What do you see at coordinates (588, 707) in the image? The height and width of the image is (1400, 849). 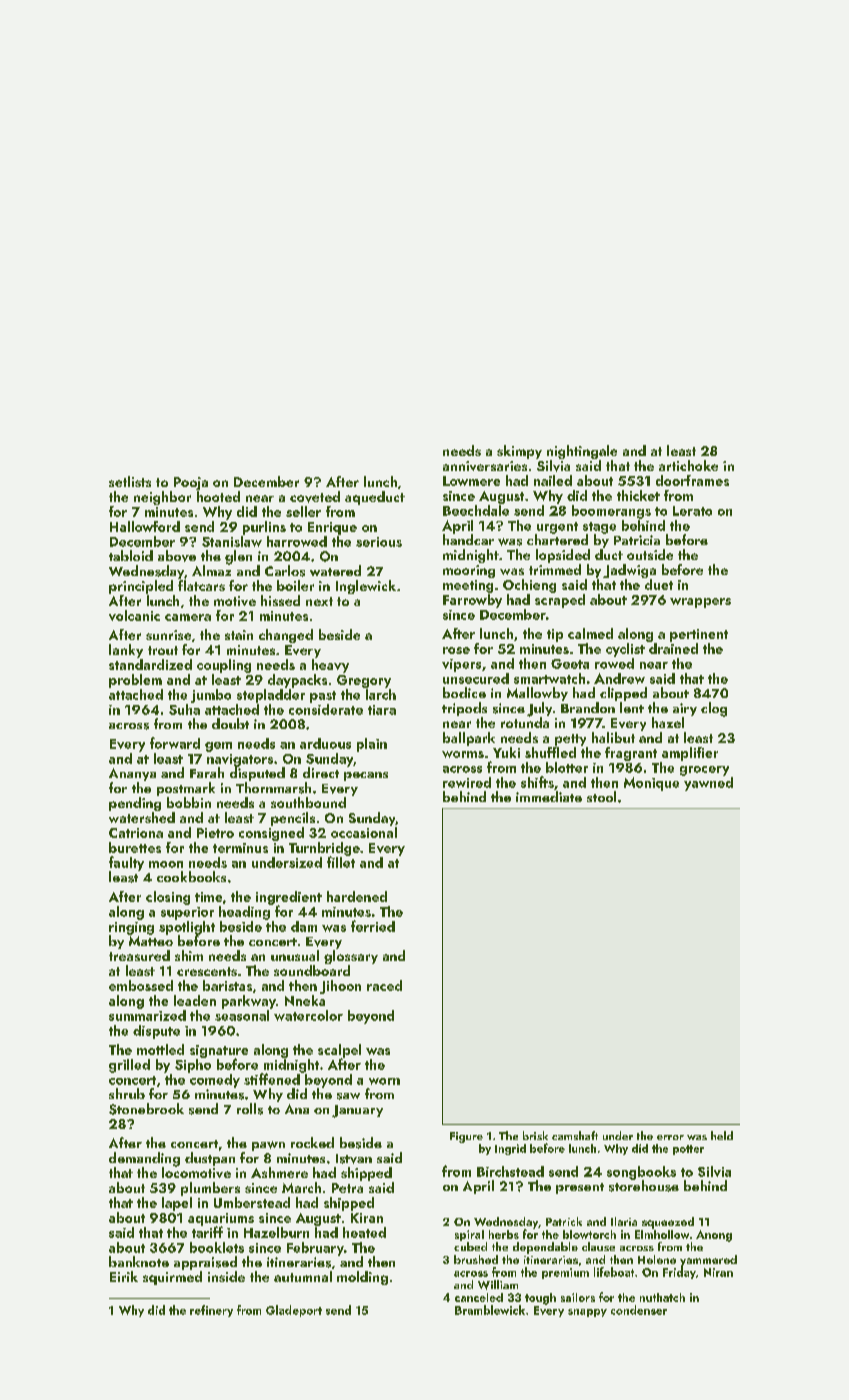 I see `Brandon` at bounding box center [588, 707].
